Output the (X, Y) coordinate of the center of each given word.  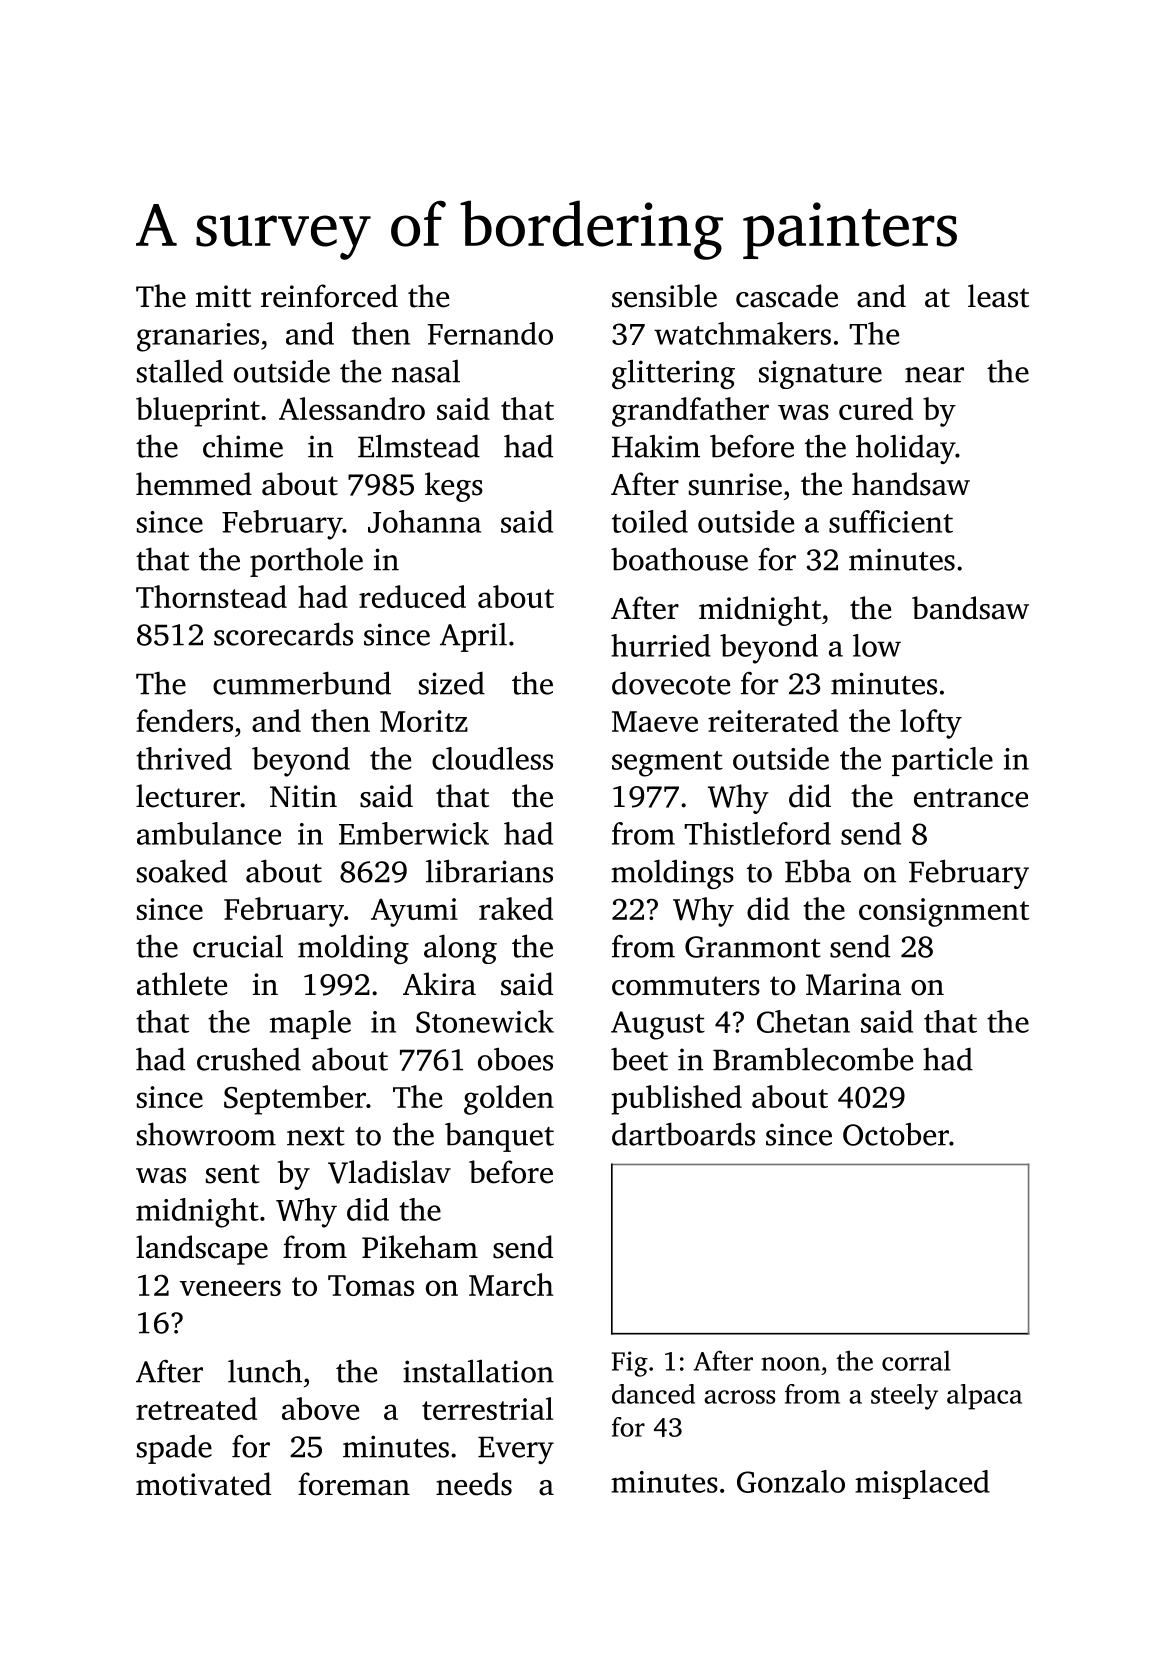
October (896, 1134)
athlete (182, 984)
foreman (354, 1484)
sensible (664, 296)
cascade (787, 296)
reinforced (329, 296)
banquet (499, 1137)
